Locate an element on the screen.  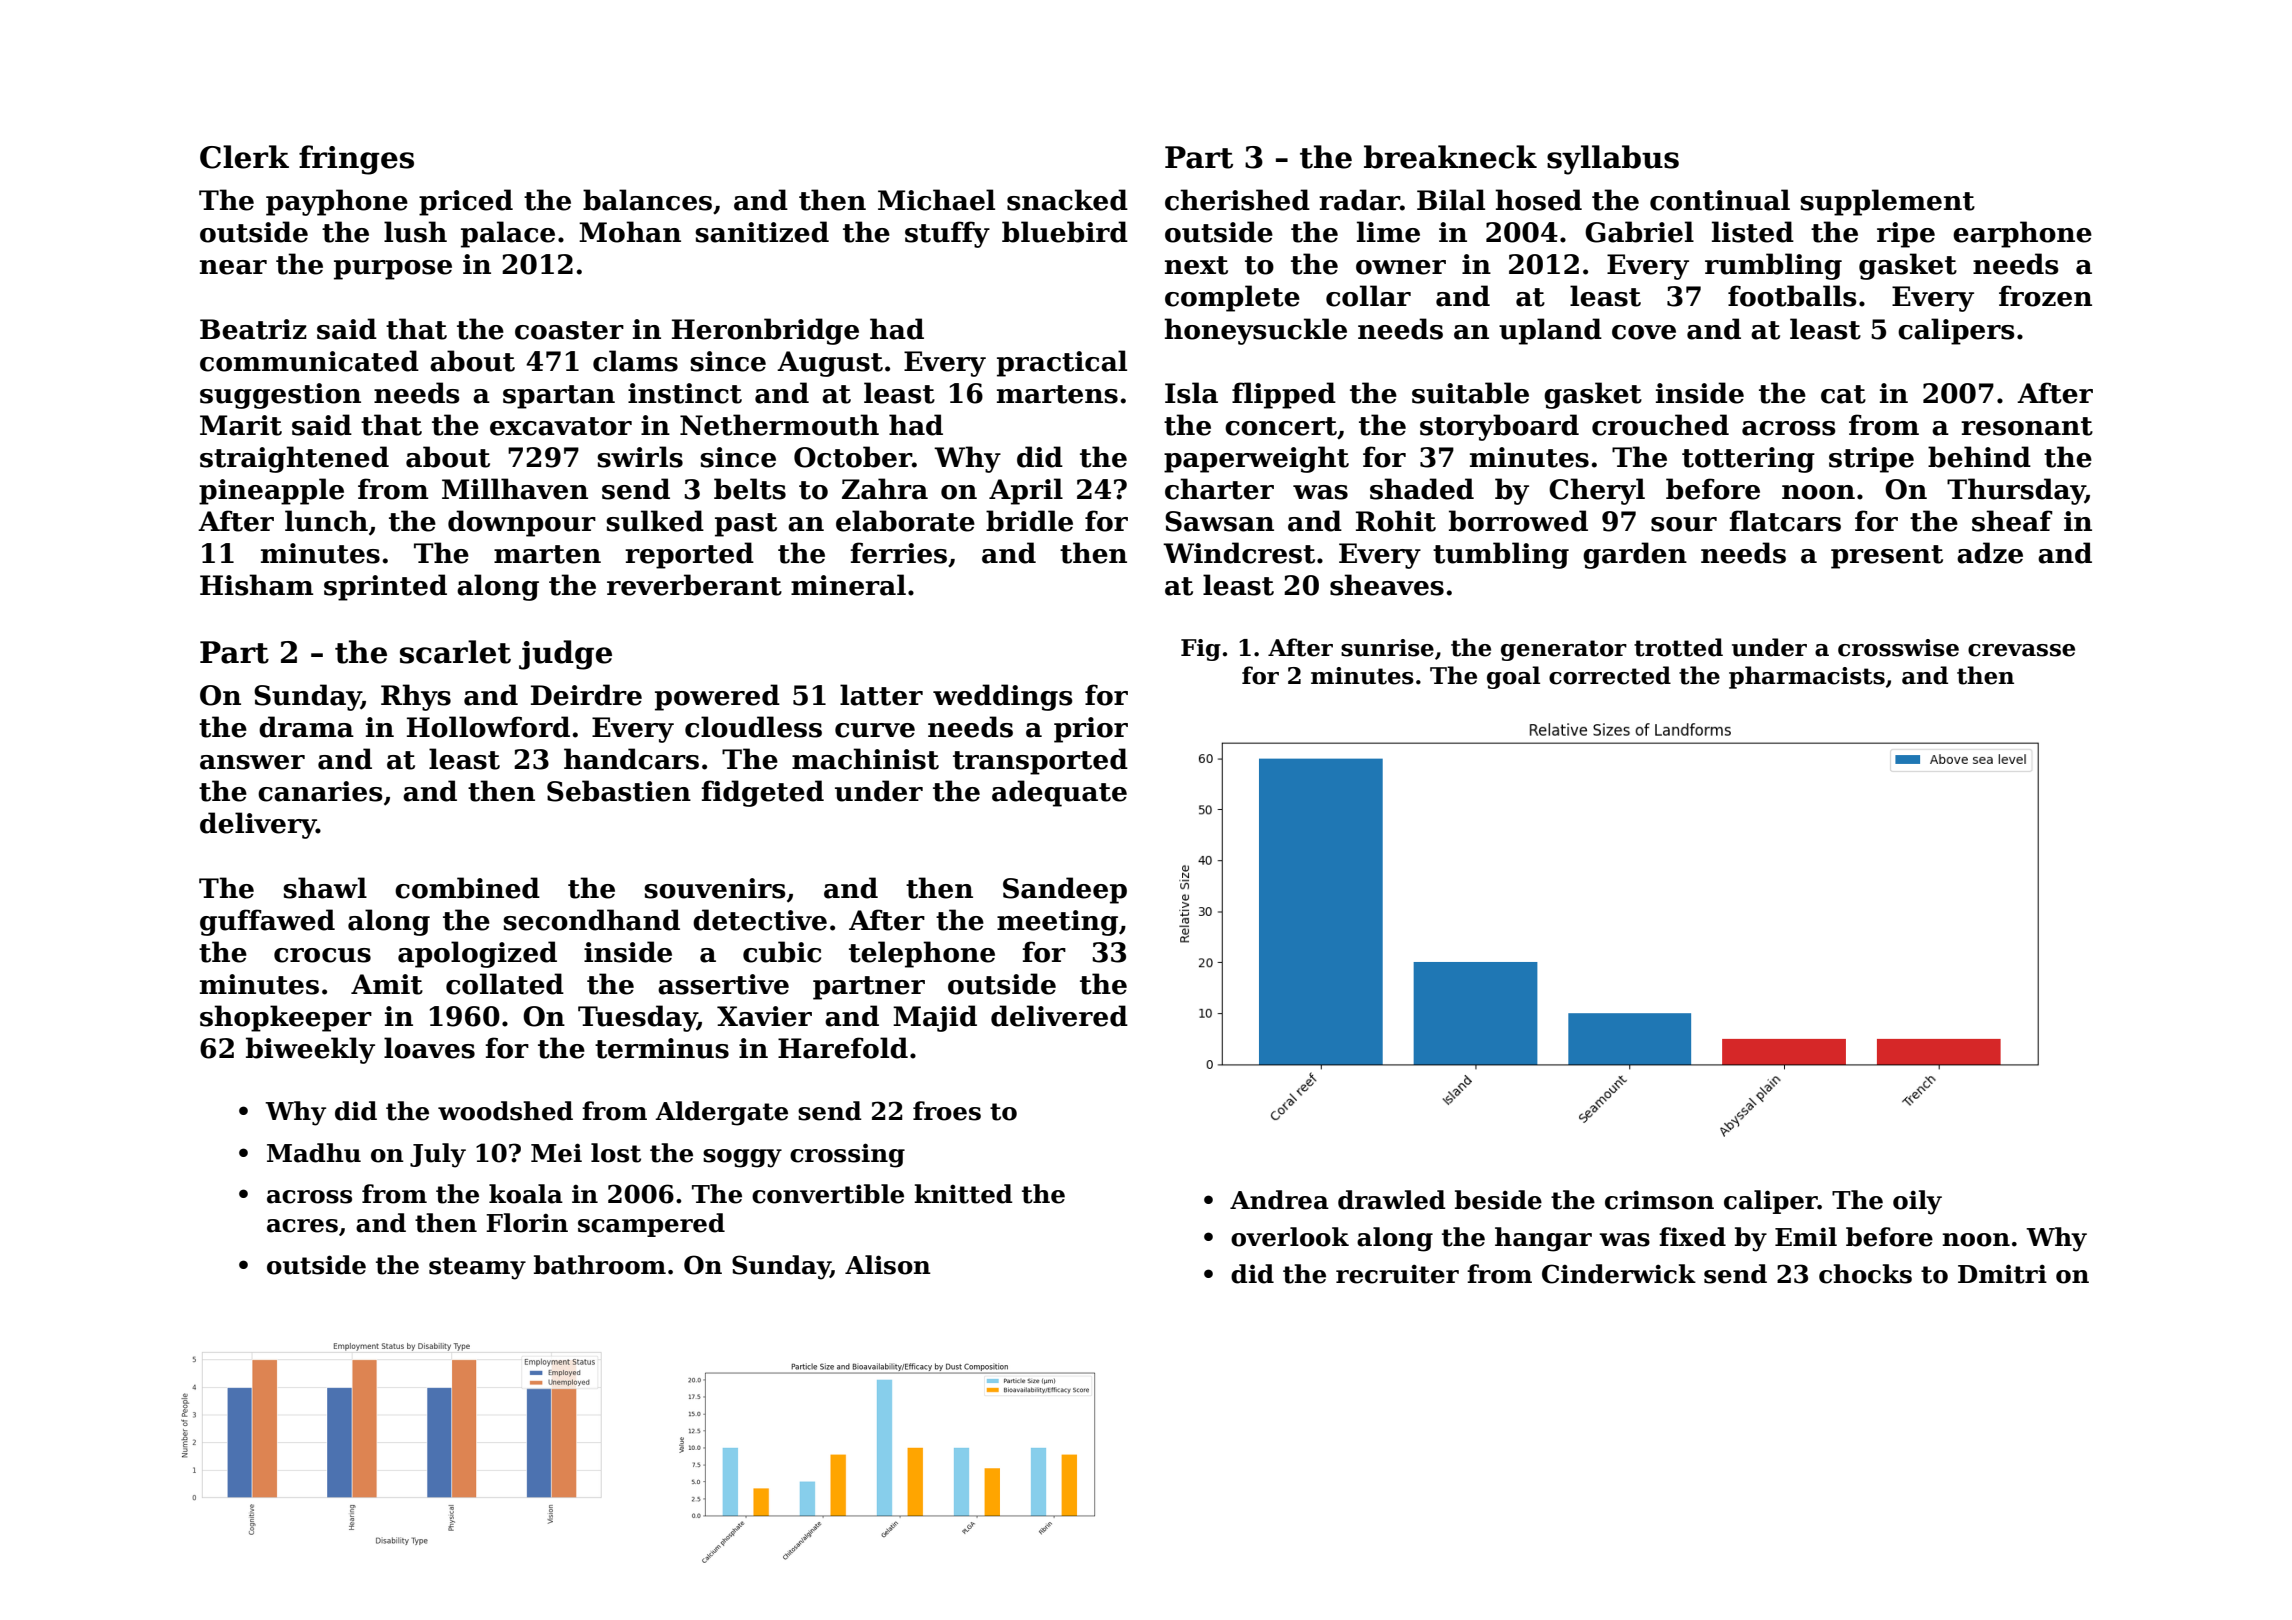
loaves is located at coordinates (429, 1048).
